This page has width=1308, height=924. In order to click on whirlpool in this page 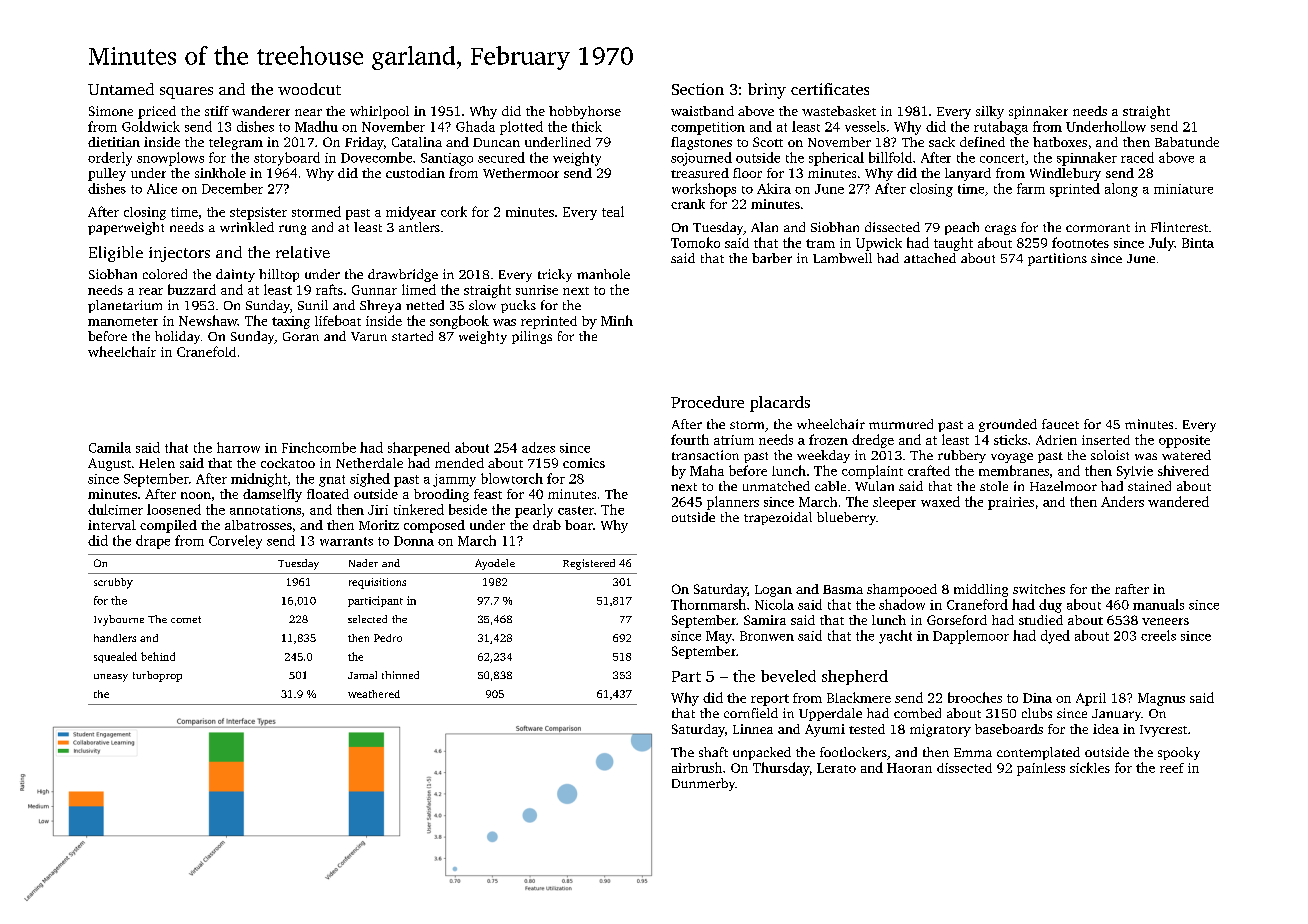, I will do `click(379, 112)`.
